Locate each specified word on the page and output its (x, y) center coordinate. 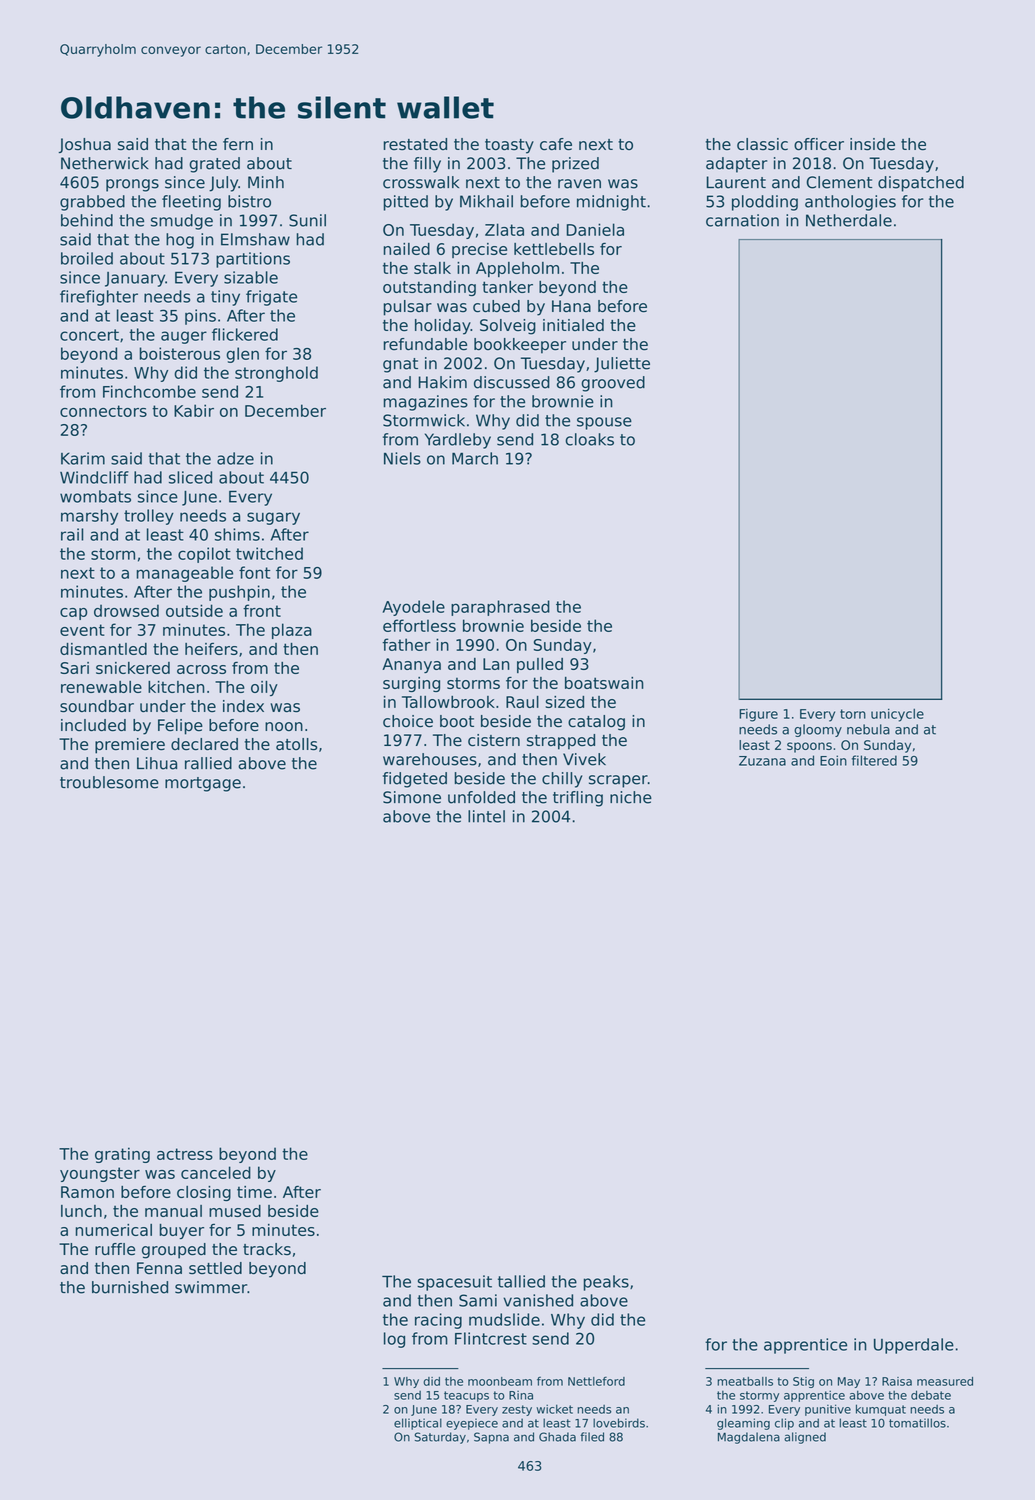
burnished (130, 1287)
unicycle (897, 715)
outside (194, 610)
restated (415, 144)
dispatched (921, 184)
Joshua (85, 145)
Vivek (584, 759)
